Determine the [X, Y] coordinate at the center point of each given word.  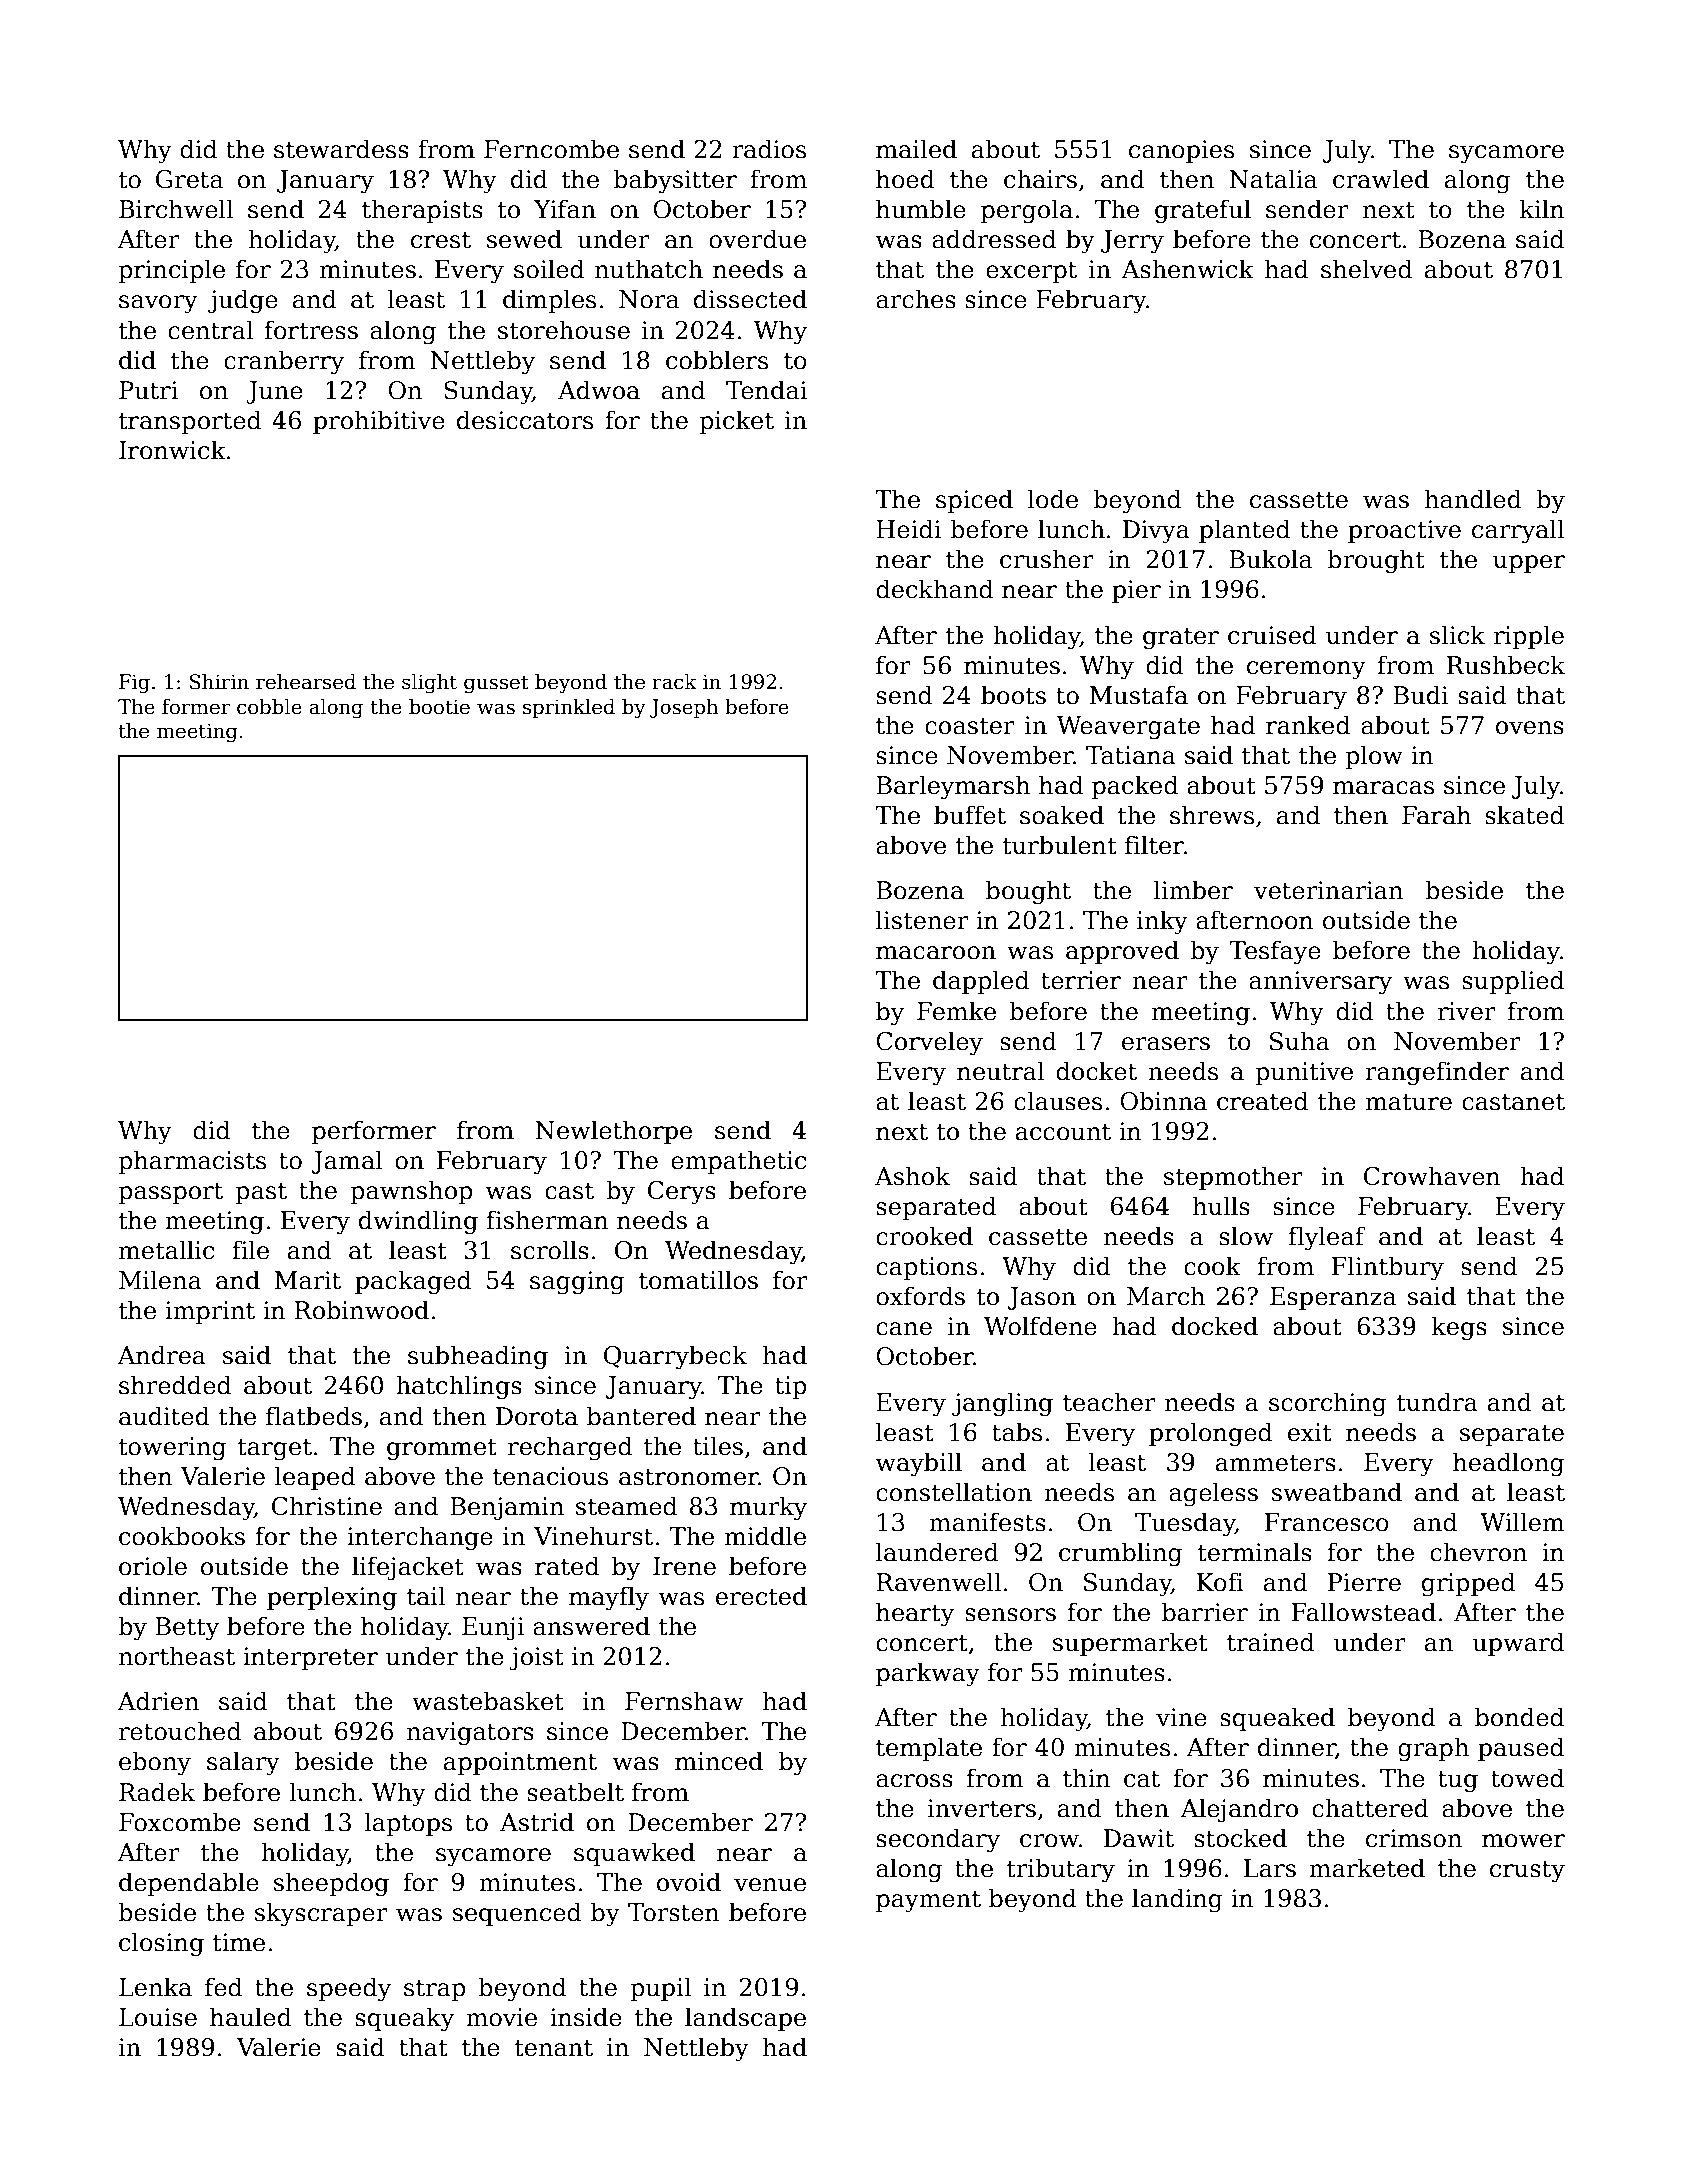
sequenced [517, 1914]
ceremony [1306, 670]
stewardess [341, 149]
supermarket [1130, 1644]
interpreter [310, 1658]
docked [1215, 1326]
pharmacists [192, 1162]
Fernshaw [684, 1701]
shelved [1366, 269]
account [1063, 1132]
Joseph [684, 708]
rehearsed [306, 682]
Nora [649, 299]
